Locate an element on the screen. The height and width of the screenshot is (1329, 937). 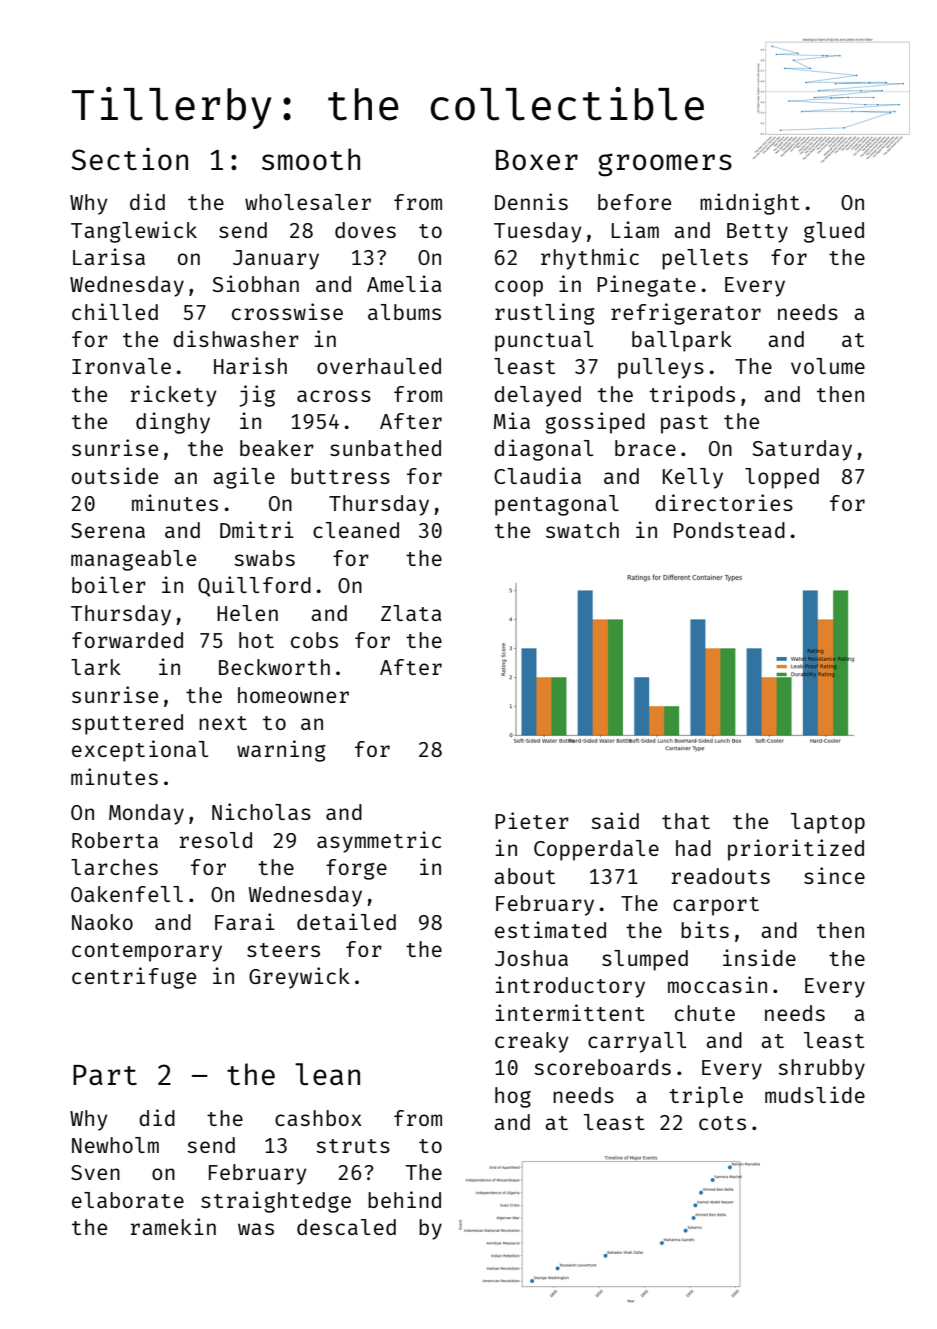
centrifuge is located at coordinates (134, 978).
